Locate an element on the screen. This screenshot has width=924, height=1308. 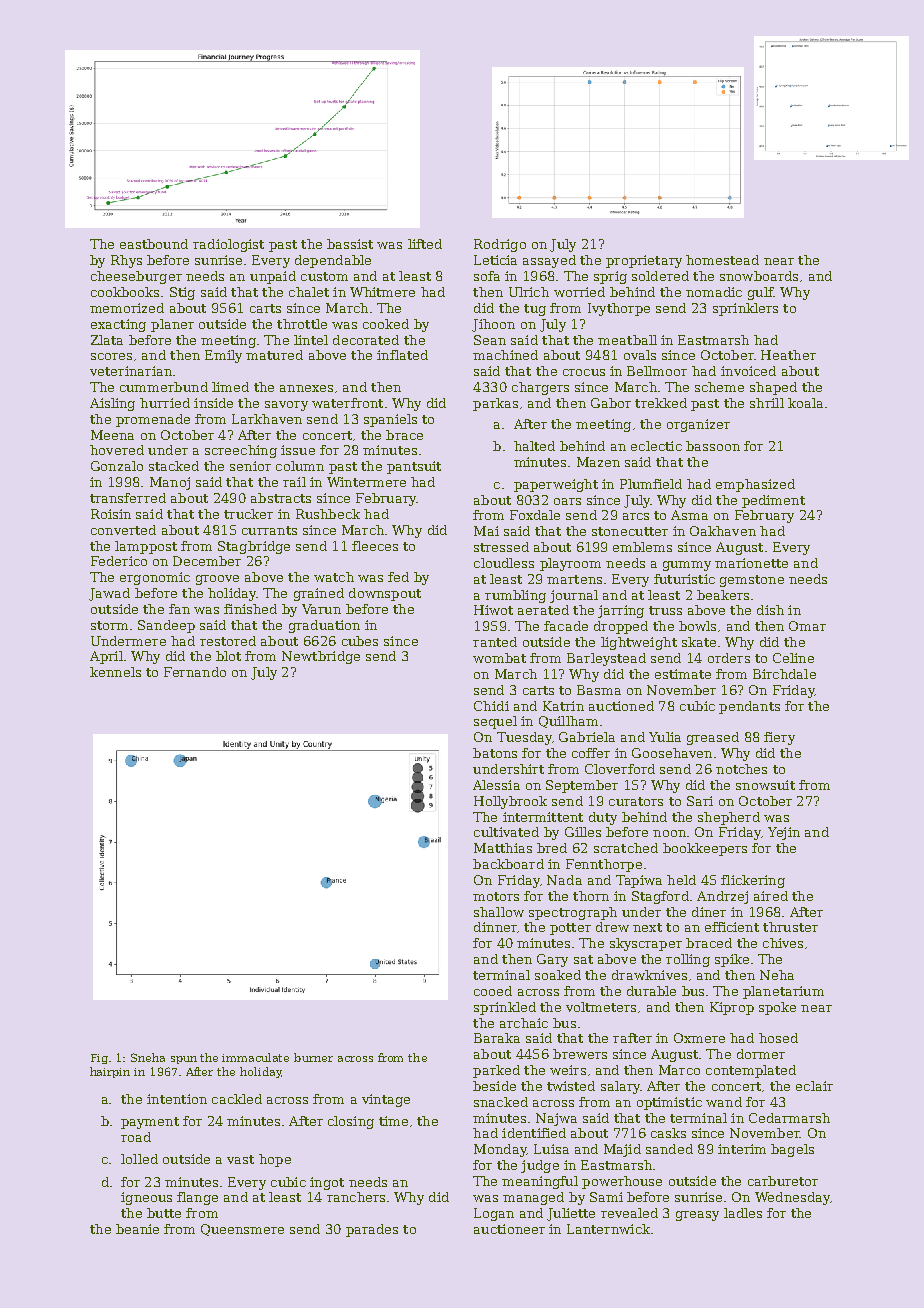
Hollybrook is located at coordinates (510, 802).
